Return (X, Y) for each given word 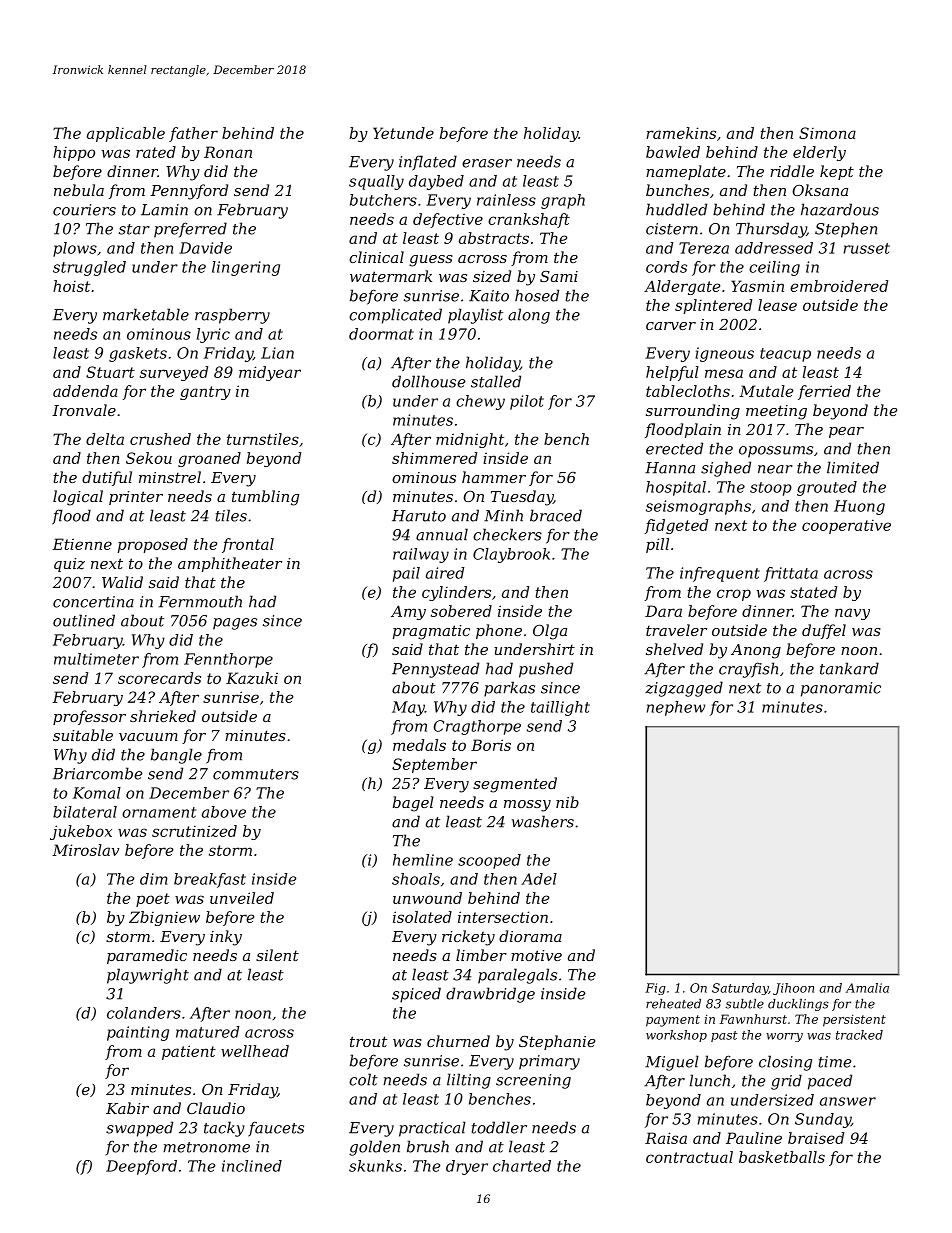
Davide (205, 248)
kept (837, 172)
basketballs (782, 1157)
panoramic (841, 689)
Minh (503, 515)
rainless (506, 200)
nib (567, 802)
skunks (375, 1166)
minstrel (170, 477)
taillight (560, 708)
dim (154, 879)
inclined (252, 1166)
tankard (849, 668)
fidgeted (676, 526)
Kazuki (252, 678)
